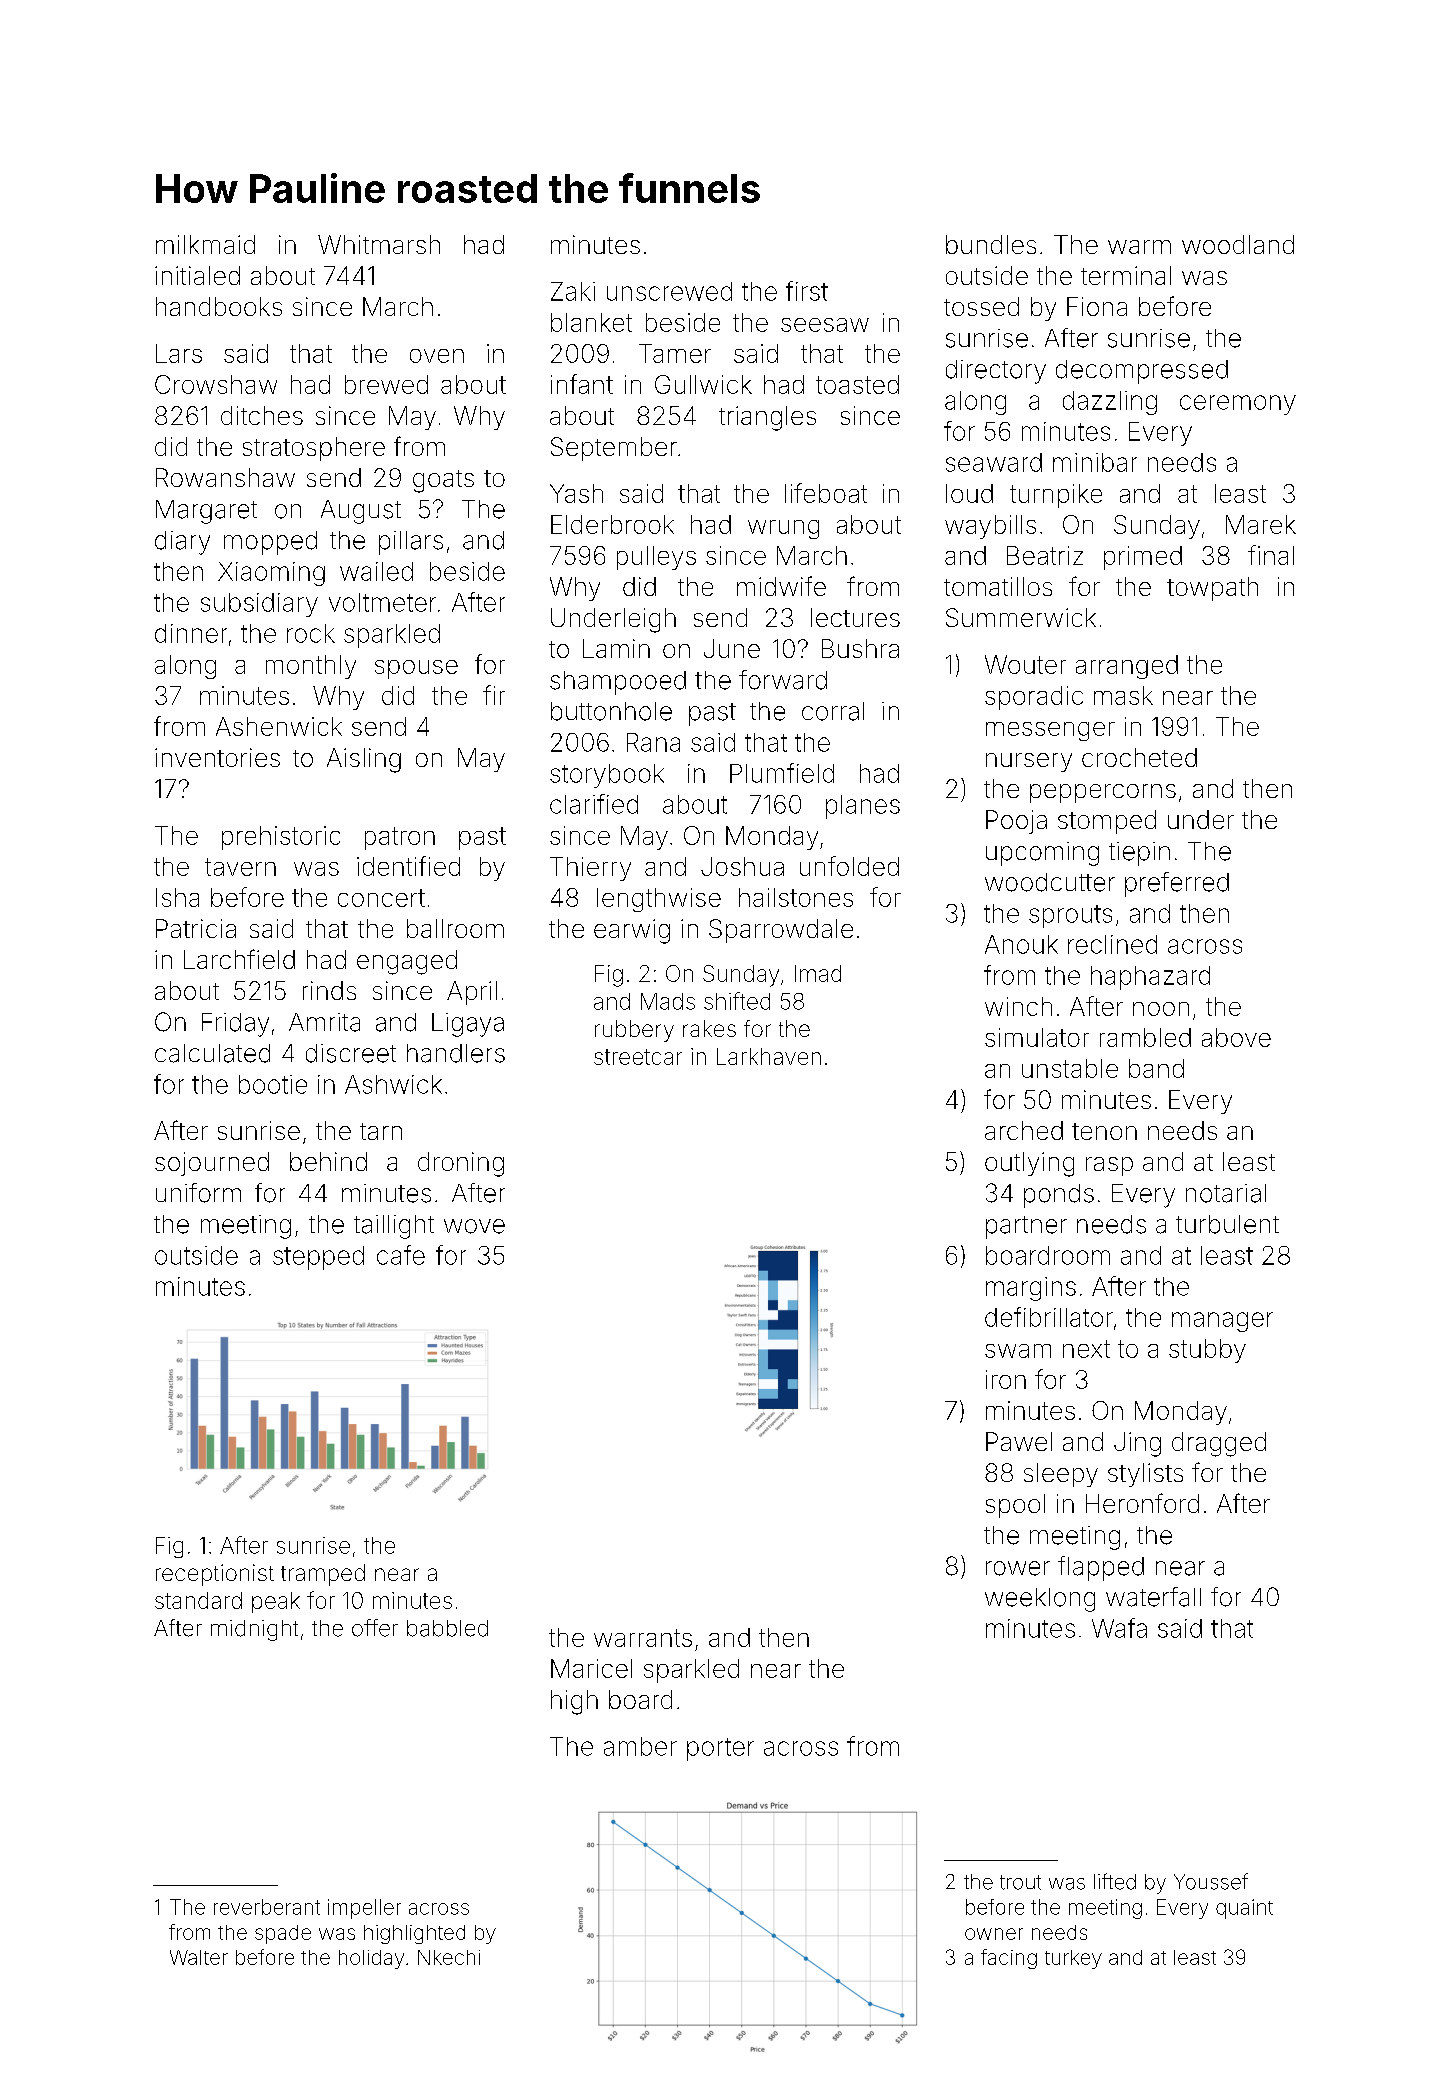  Describe the element at coordinates (1049, 1317) in the screenshot. I see `defibrillator` at that location.
